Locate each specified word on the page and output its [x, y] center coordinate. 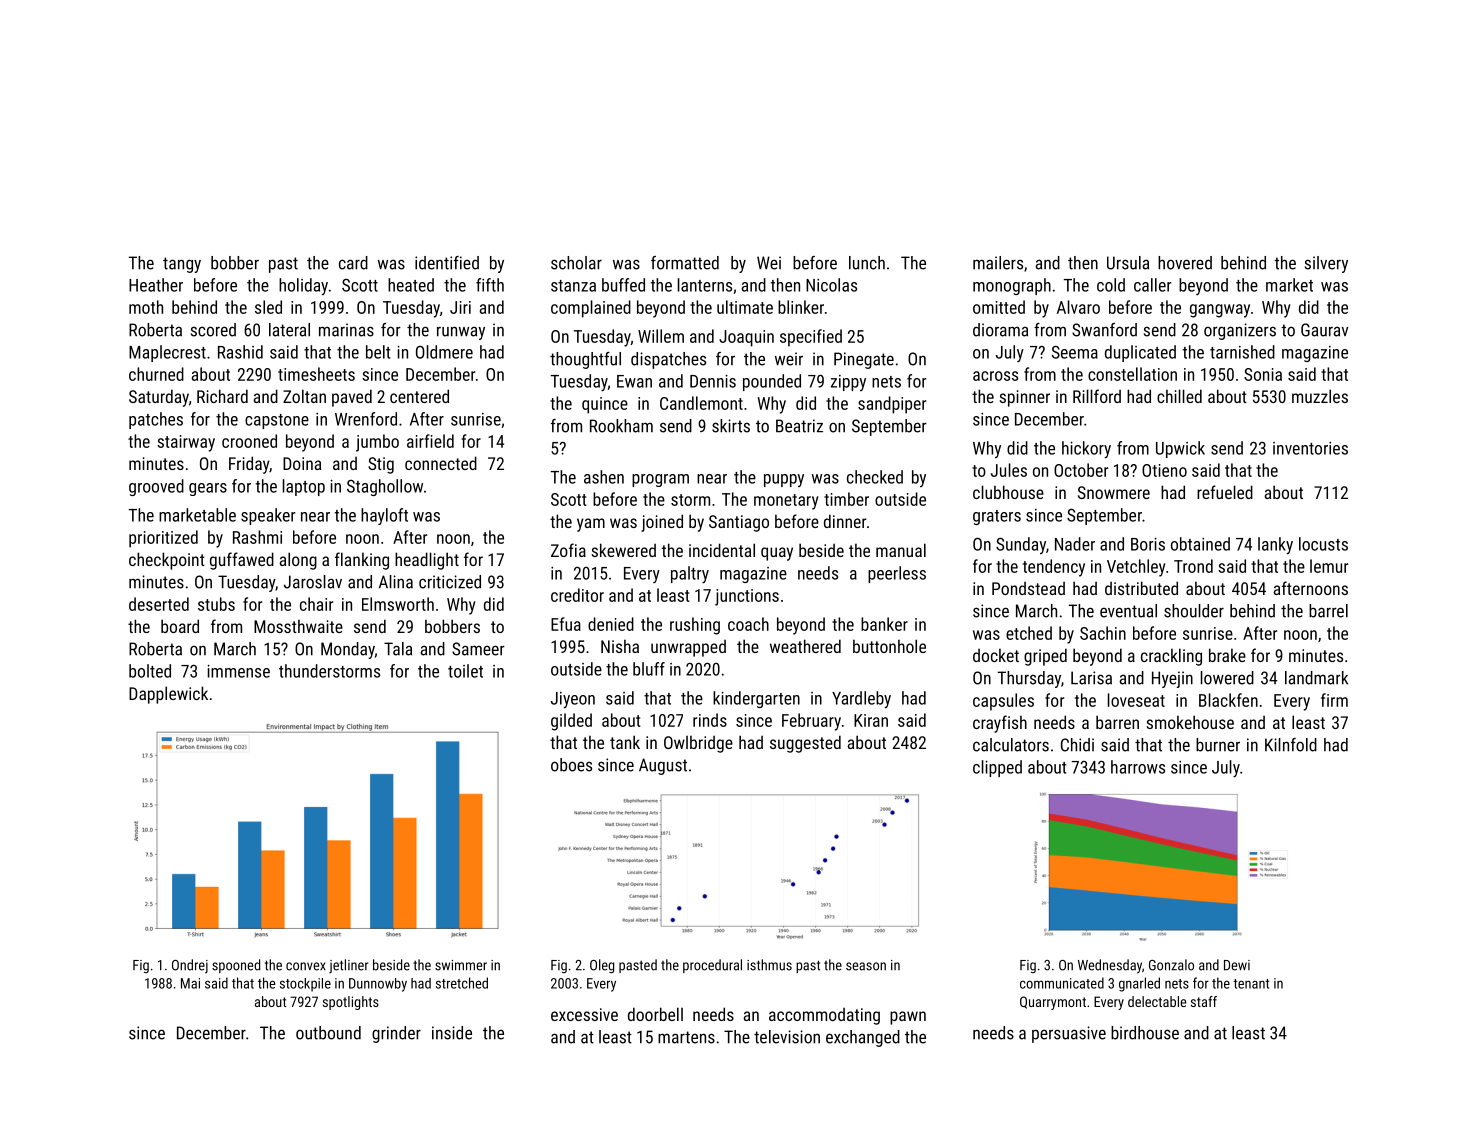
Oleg [602, 966]
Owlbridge [698, 744]
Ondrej [190, 966]
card [353, 263]
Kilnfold [1291, 745]
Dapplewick [168, 695]
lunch [867, 263]
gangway [1220, 311]
